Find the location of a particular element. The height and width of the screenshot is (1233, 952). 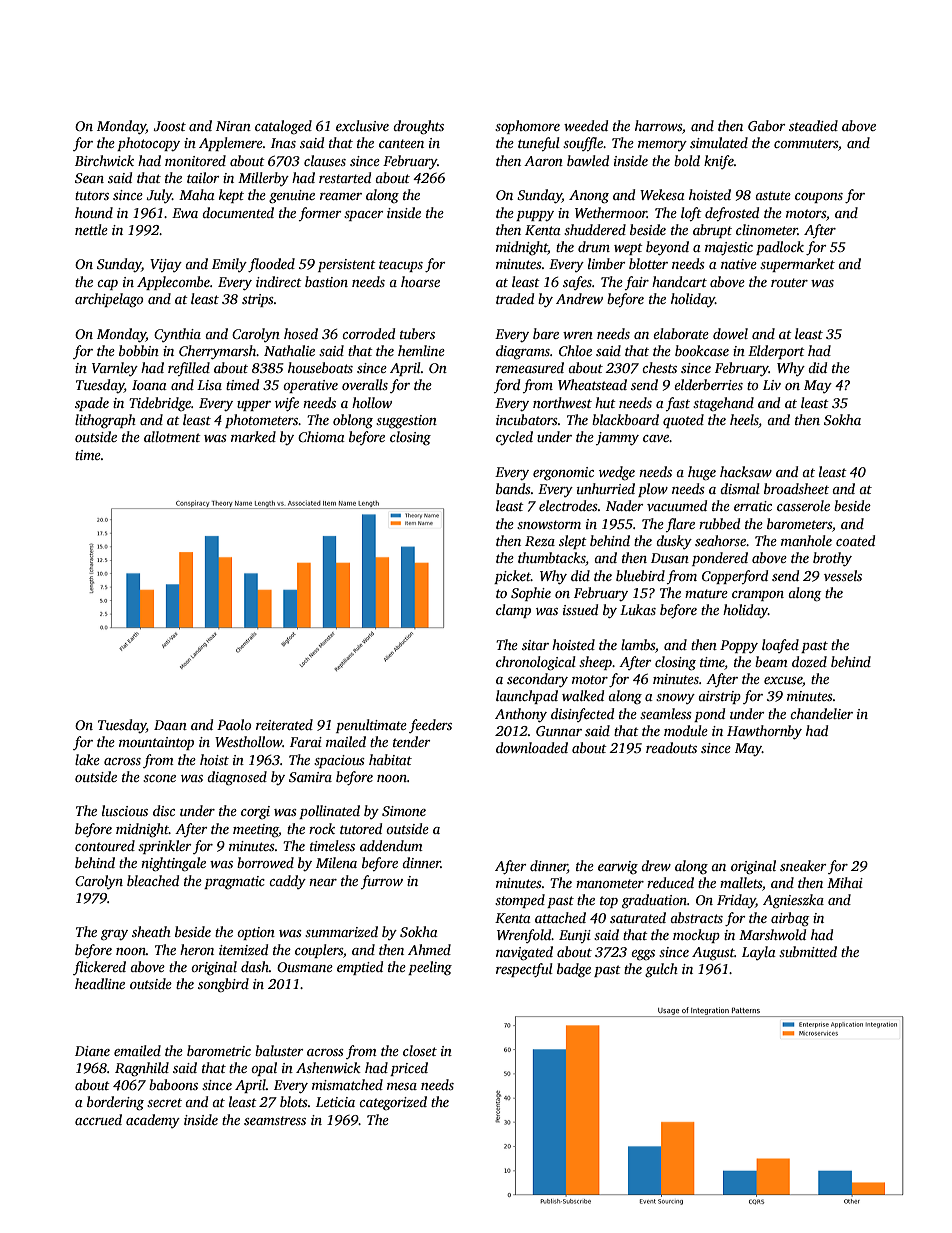

secret is located at coordinates (164, 1102).
